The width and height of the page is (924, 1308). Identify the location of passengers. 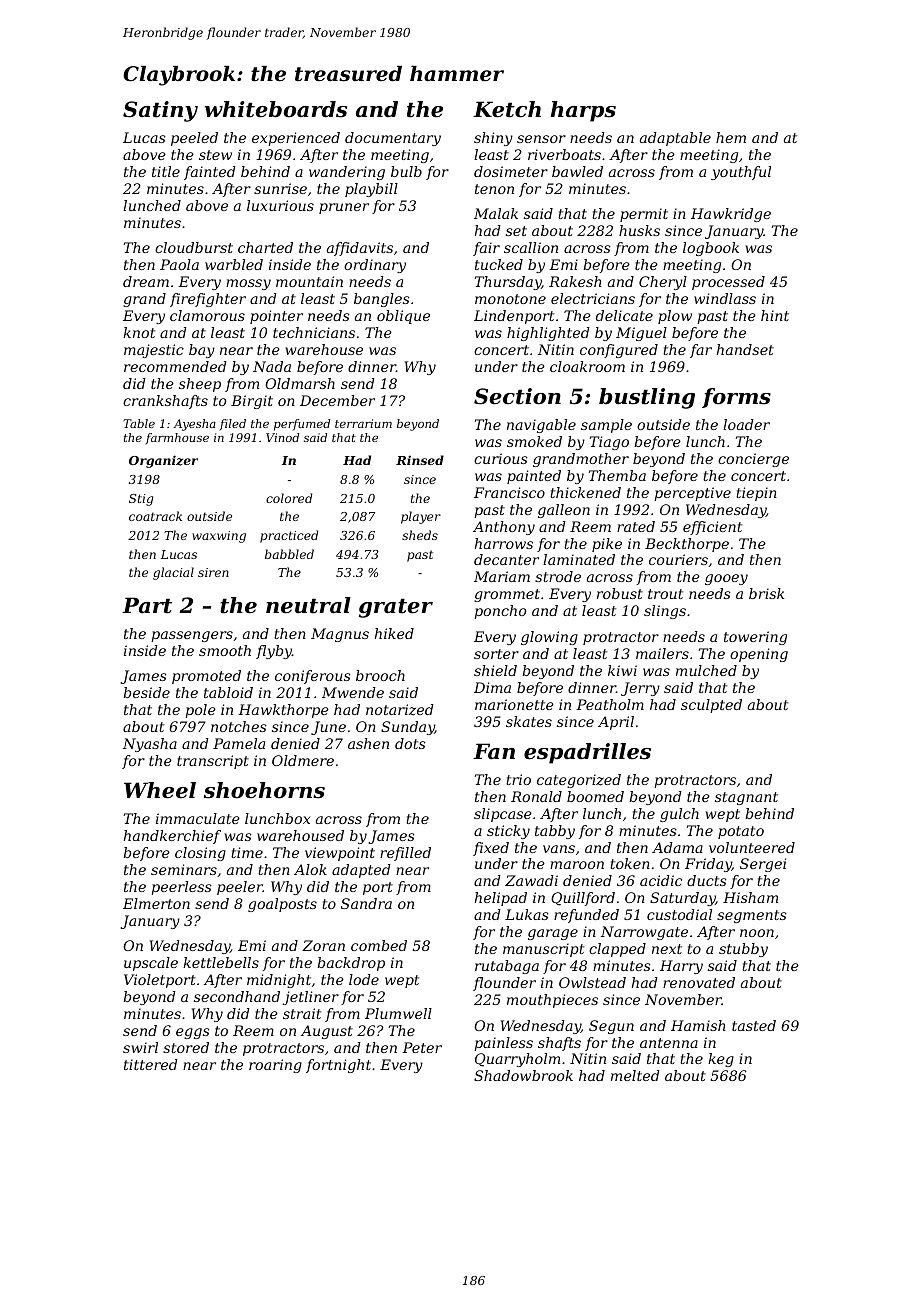
(192, 636).
